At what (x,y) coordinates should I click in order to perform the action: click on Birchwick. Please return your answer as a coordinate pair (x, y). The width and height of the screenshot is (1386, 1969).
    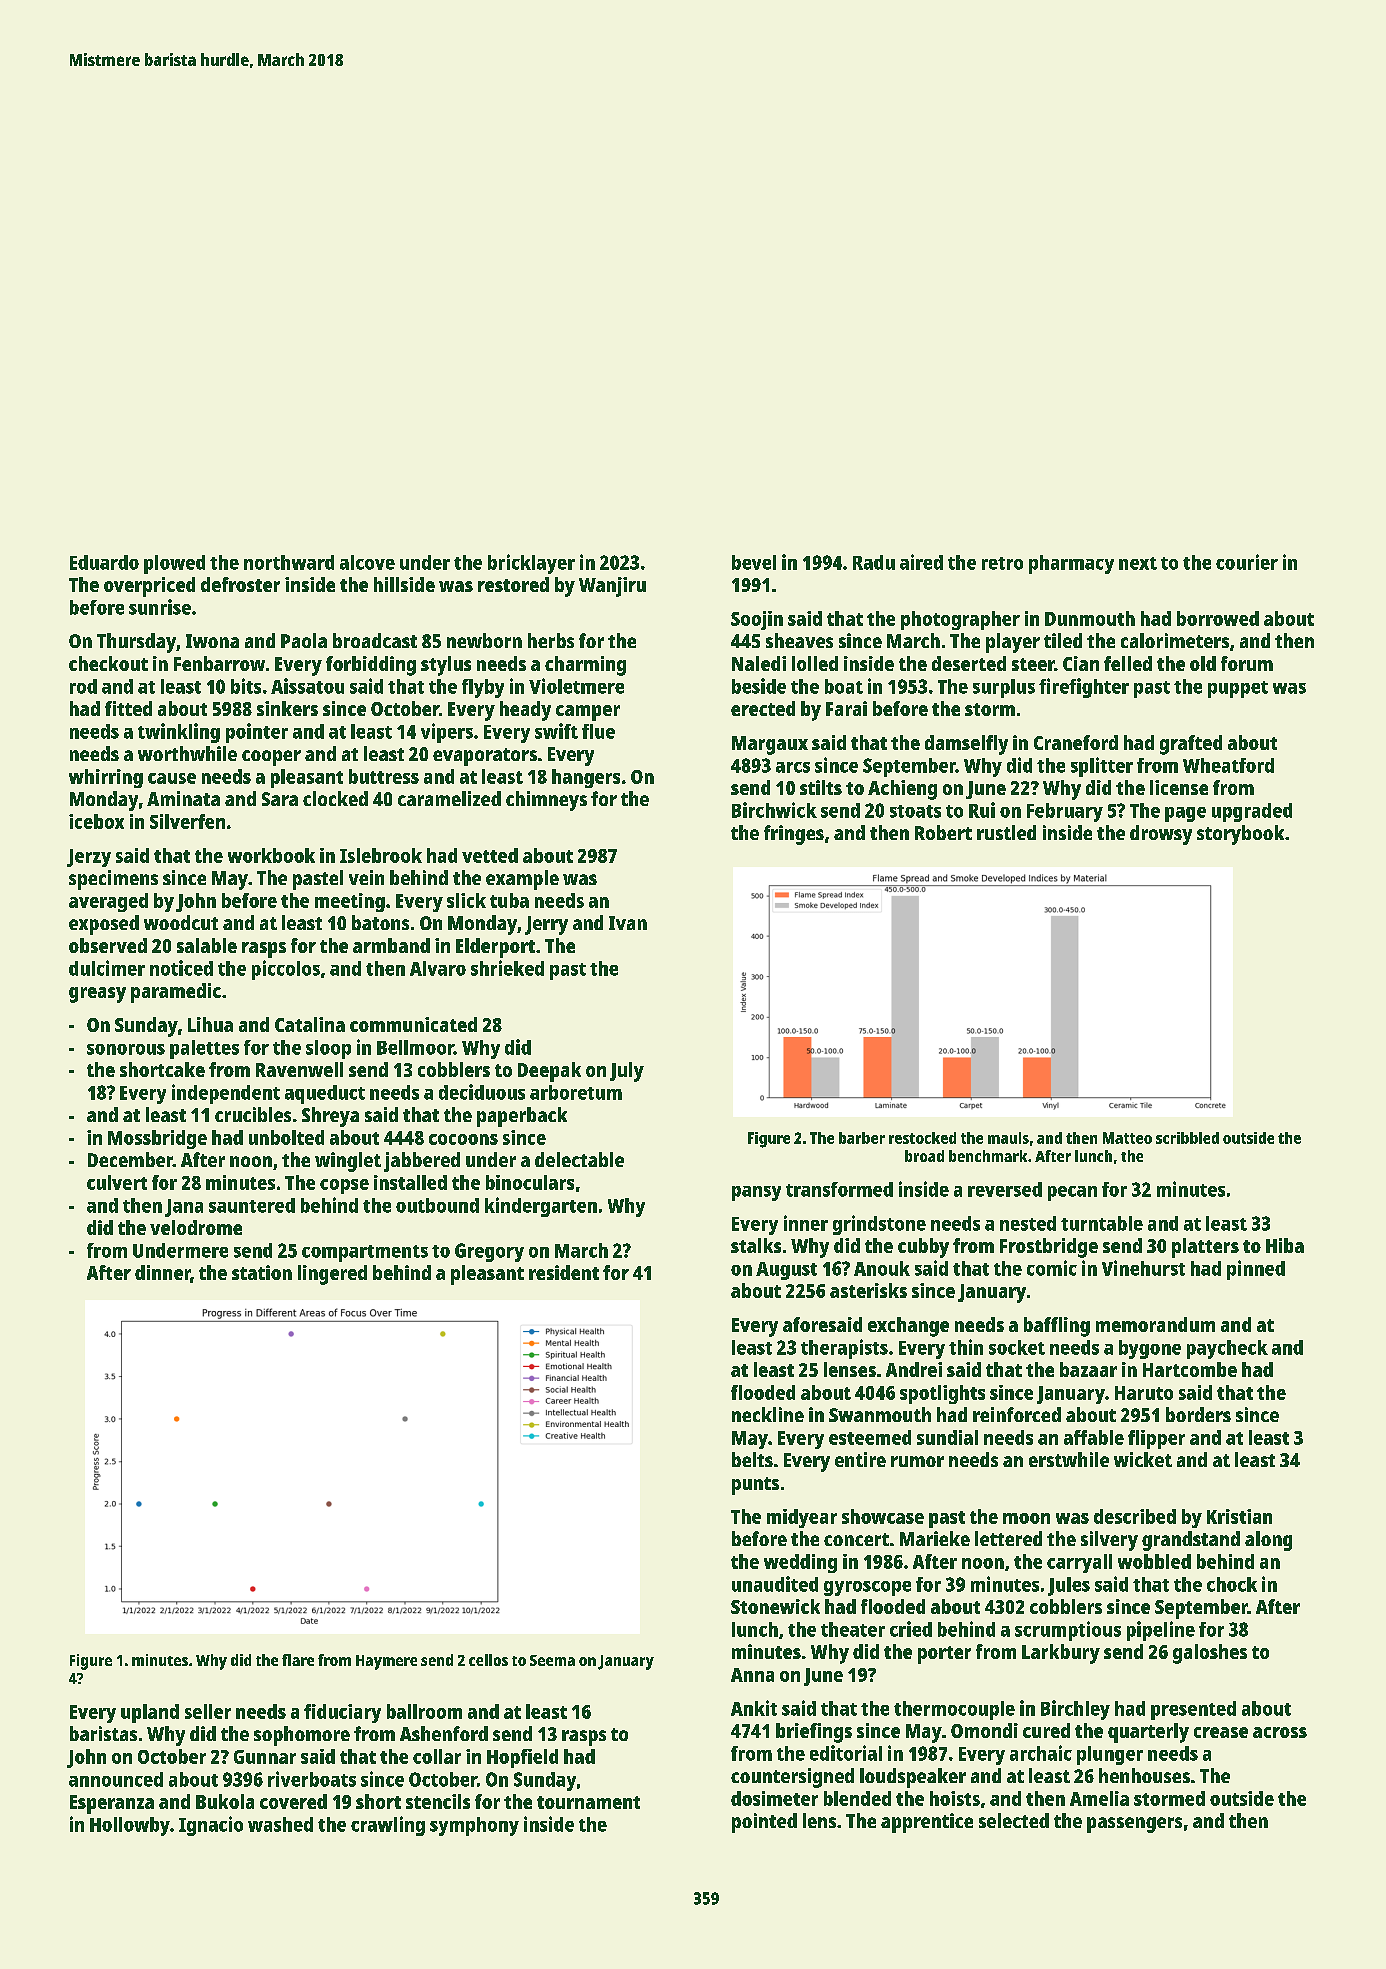
    Looking at the image, I should click on (774, 810).
